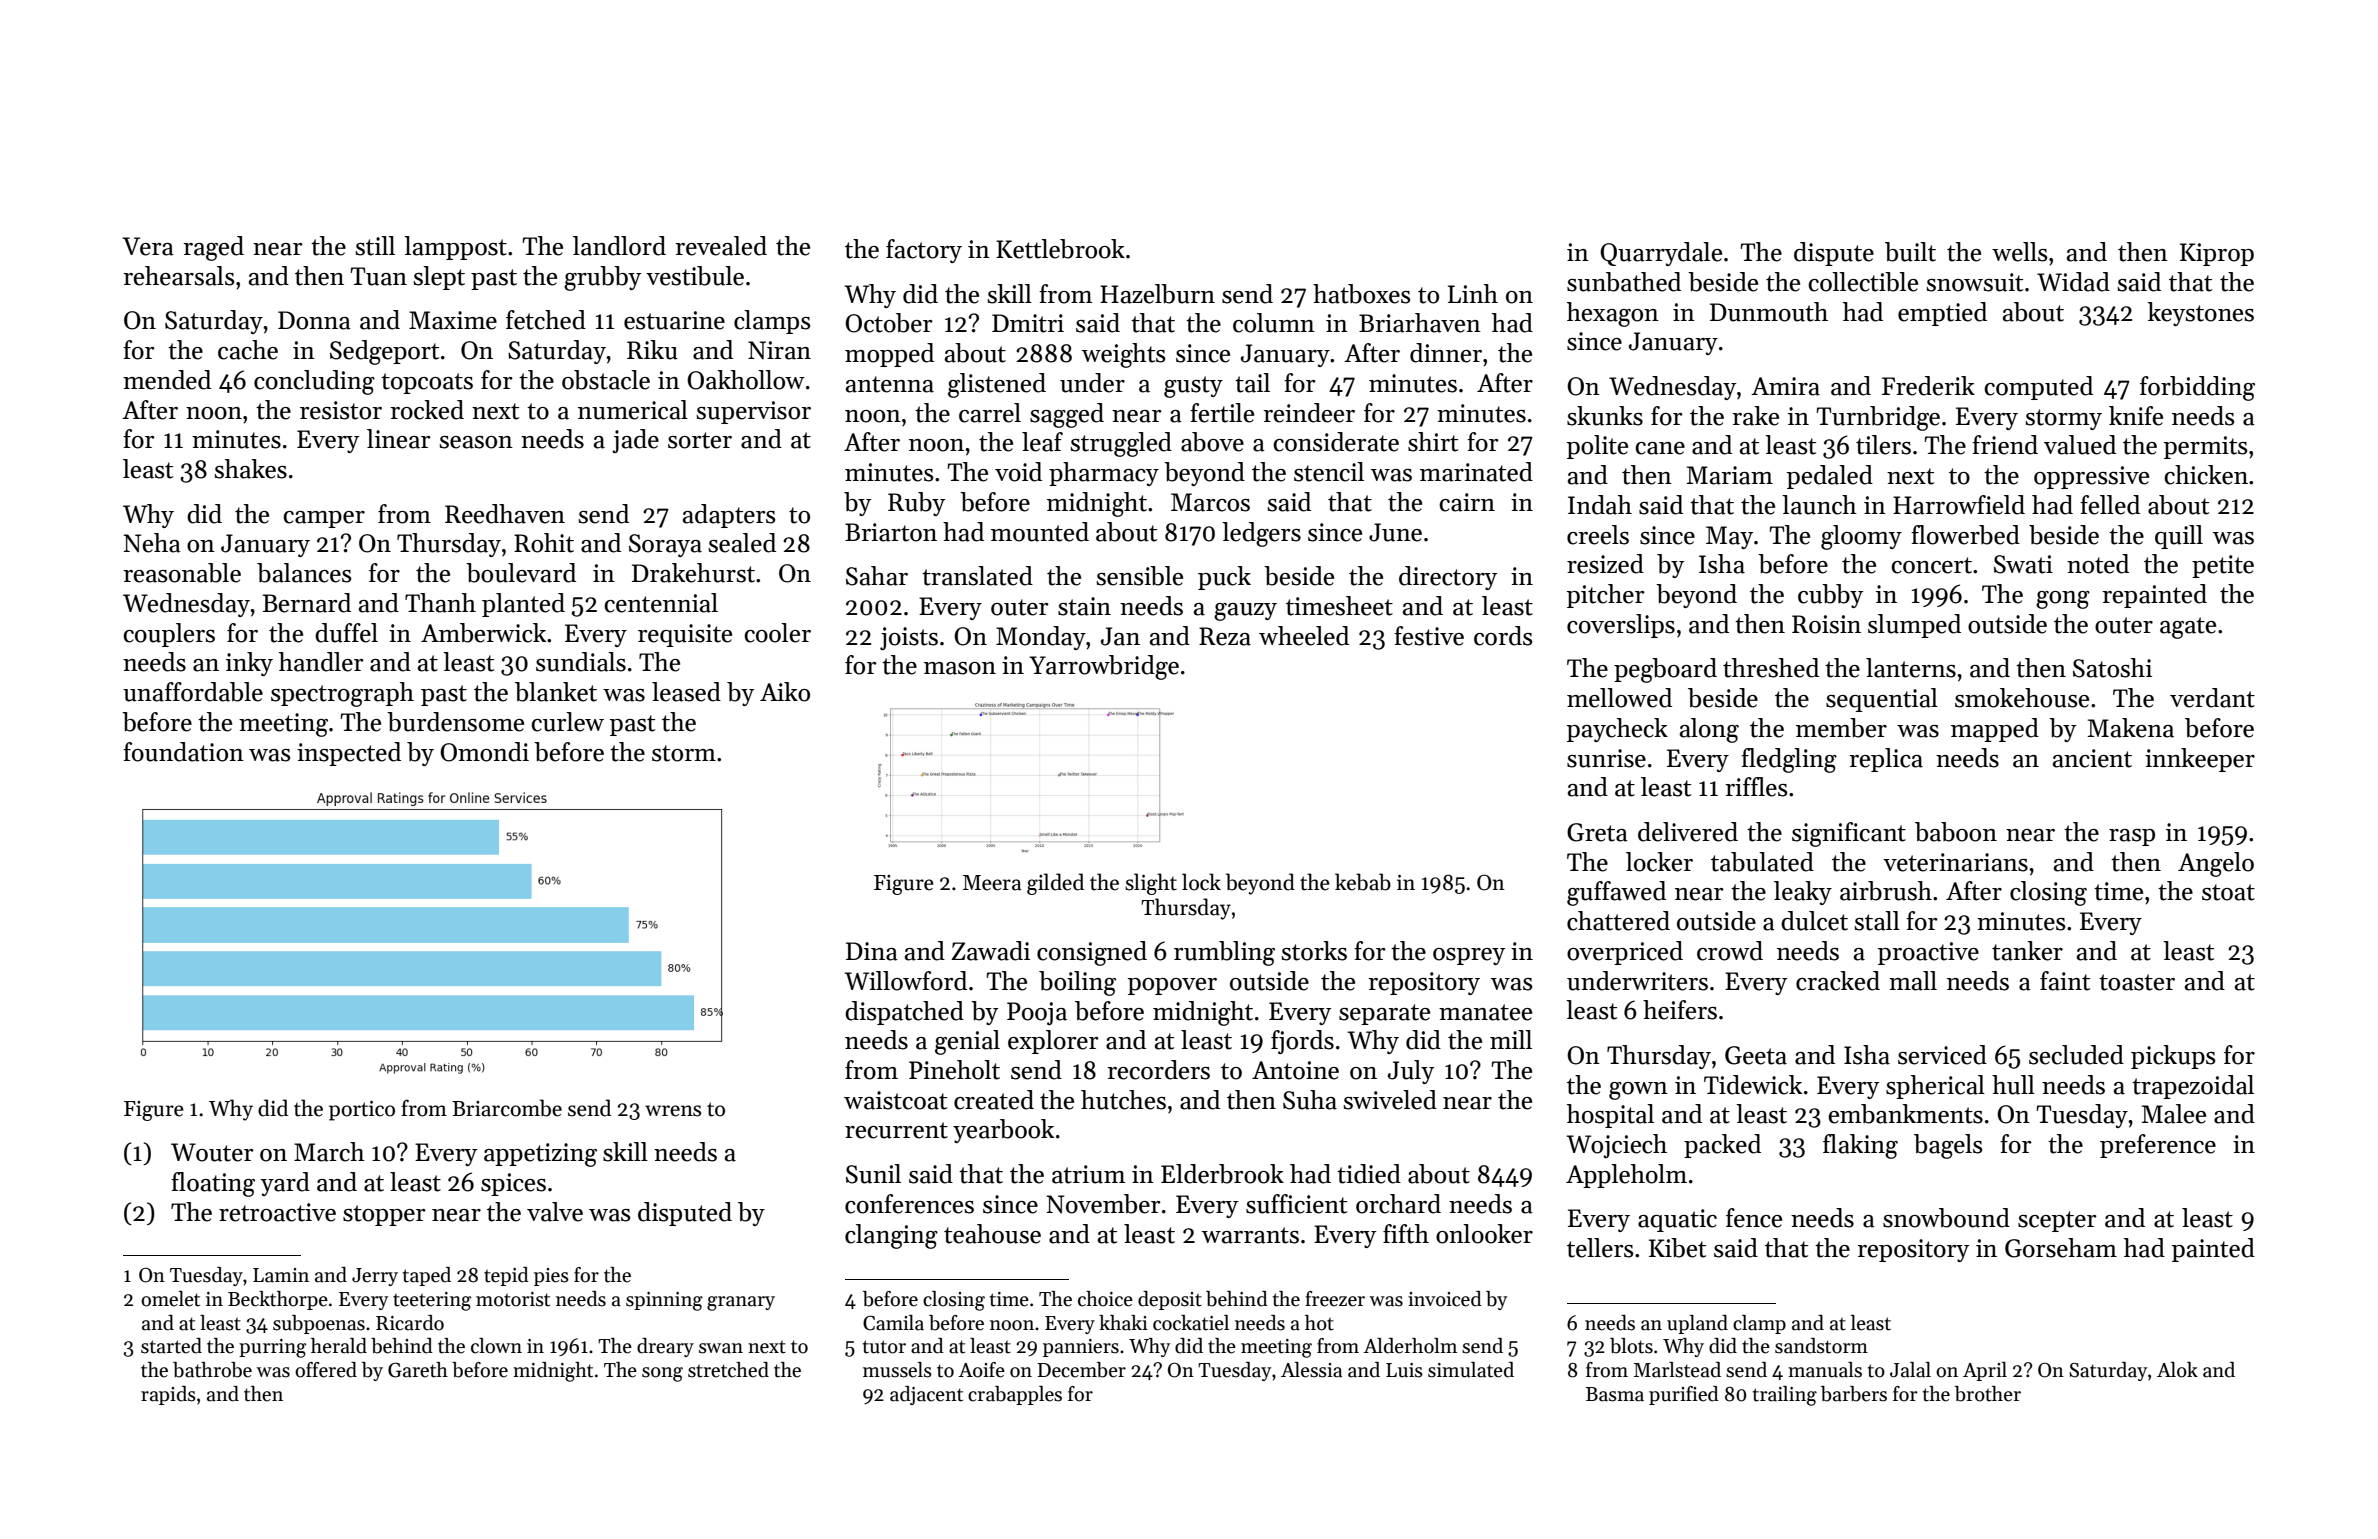  What do you see at coordinates (1467, 502) in the screenshot?
I see `cairn` at bounding box center [1467, 502].
